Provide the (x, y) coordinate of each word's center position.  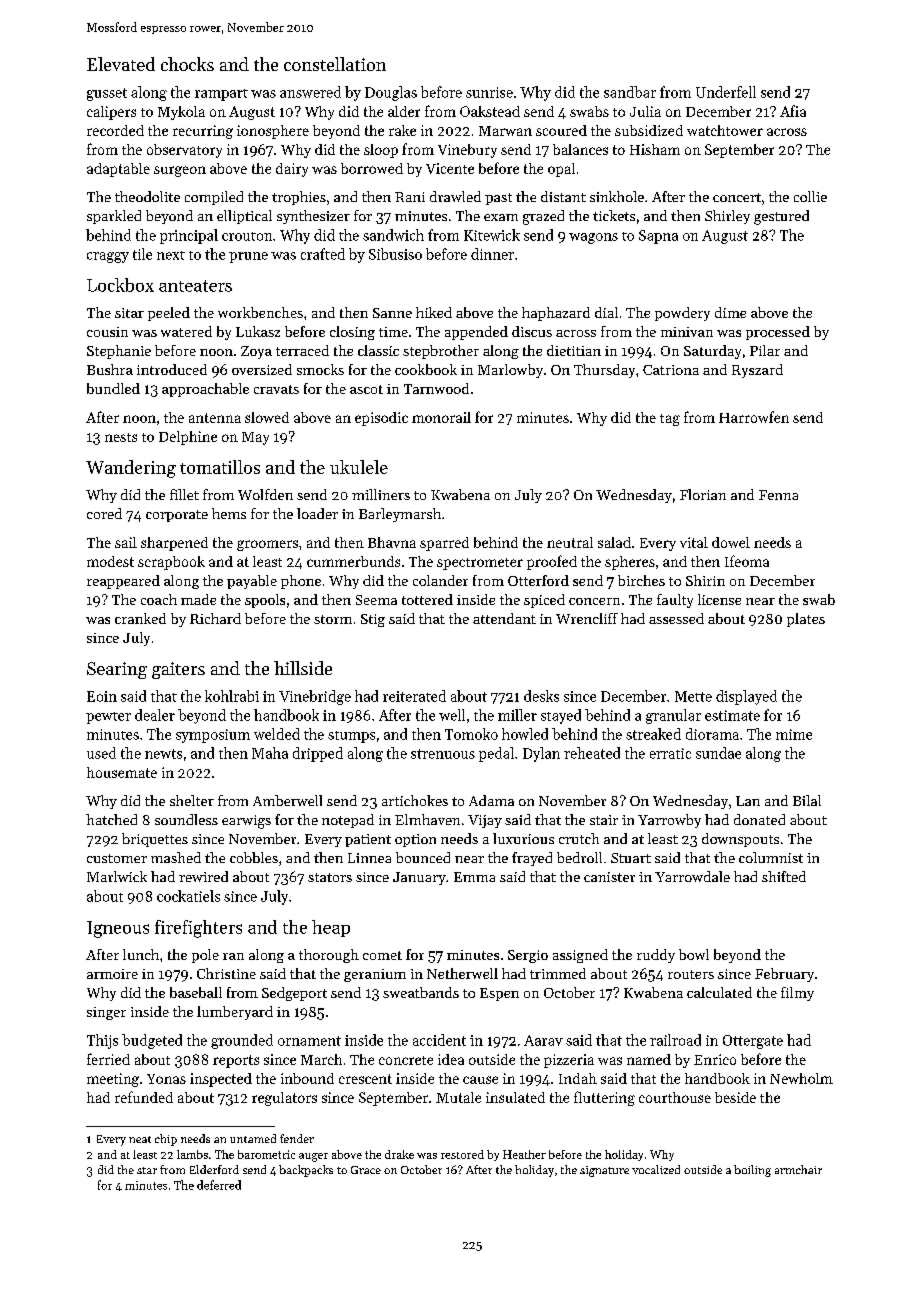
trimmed (558, 973)
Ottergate (753, 1042)
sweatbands (421, 992)
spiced (544, 601)
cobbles (254, 857)
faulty (675, 601)
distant (563, 196)
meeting (113, 1080)
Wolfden (265, 494)
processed (778, 333)
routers (691, 974)
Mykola (181, 113)
